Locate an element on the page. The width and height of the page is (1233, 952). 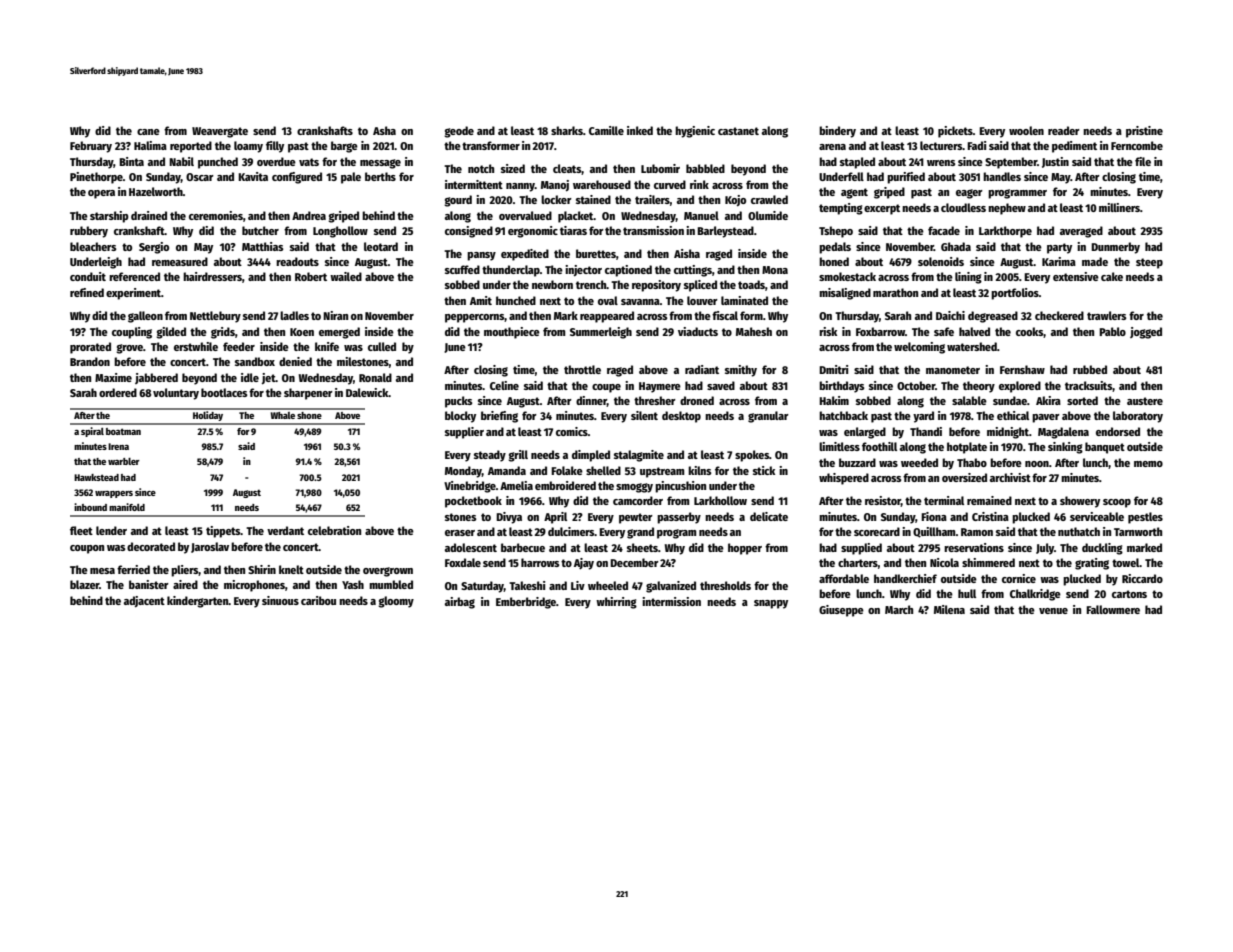
theory is located at coordinates (979, 387).
